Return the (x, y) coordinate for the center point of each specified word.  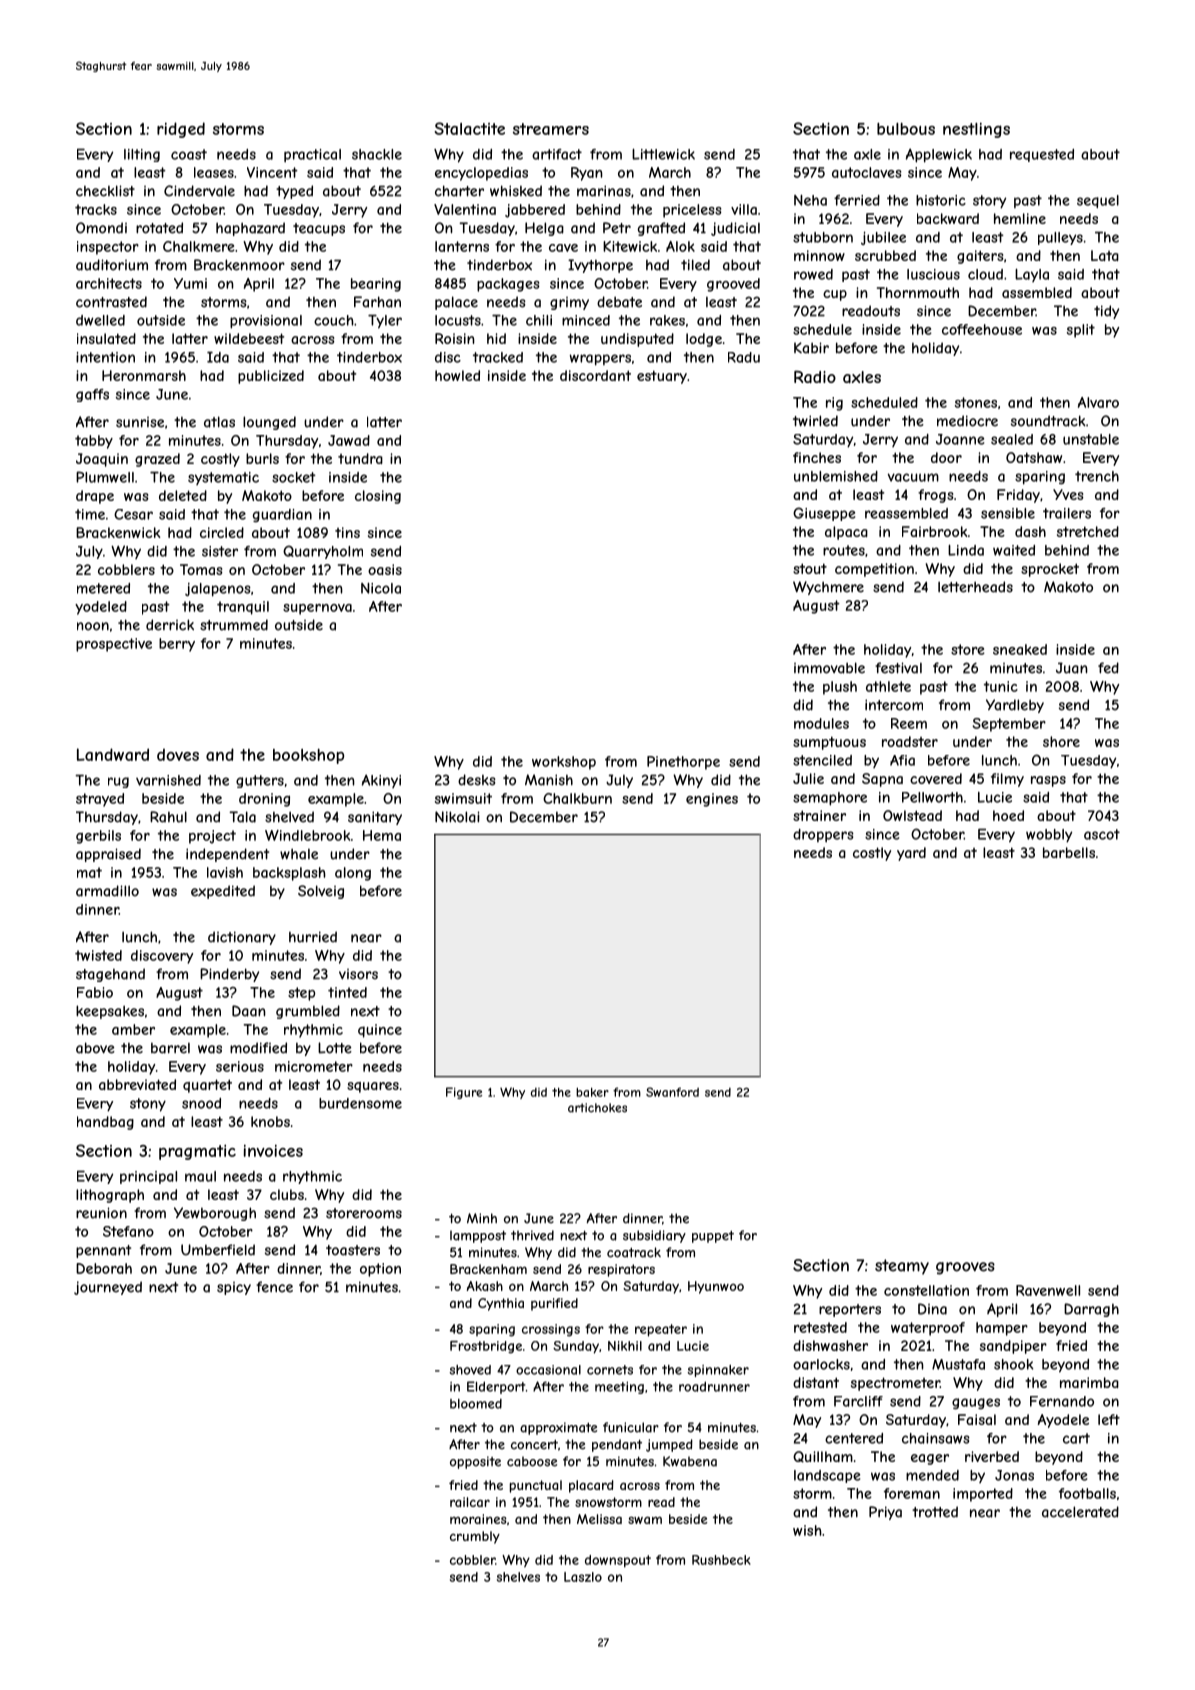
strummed (234, 625)
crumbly (475, 1537)
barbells (1069, 852)
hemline (1020, 218)
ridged (181, 130)
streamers (551, 129)
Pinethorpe (683, 763)
